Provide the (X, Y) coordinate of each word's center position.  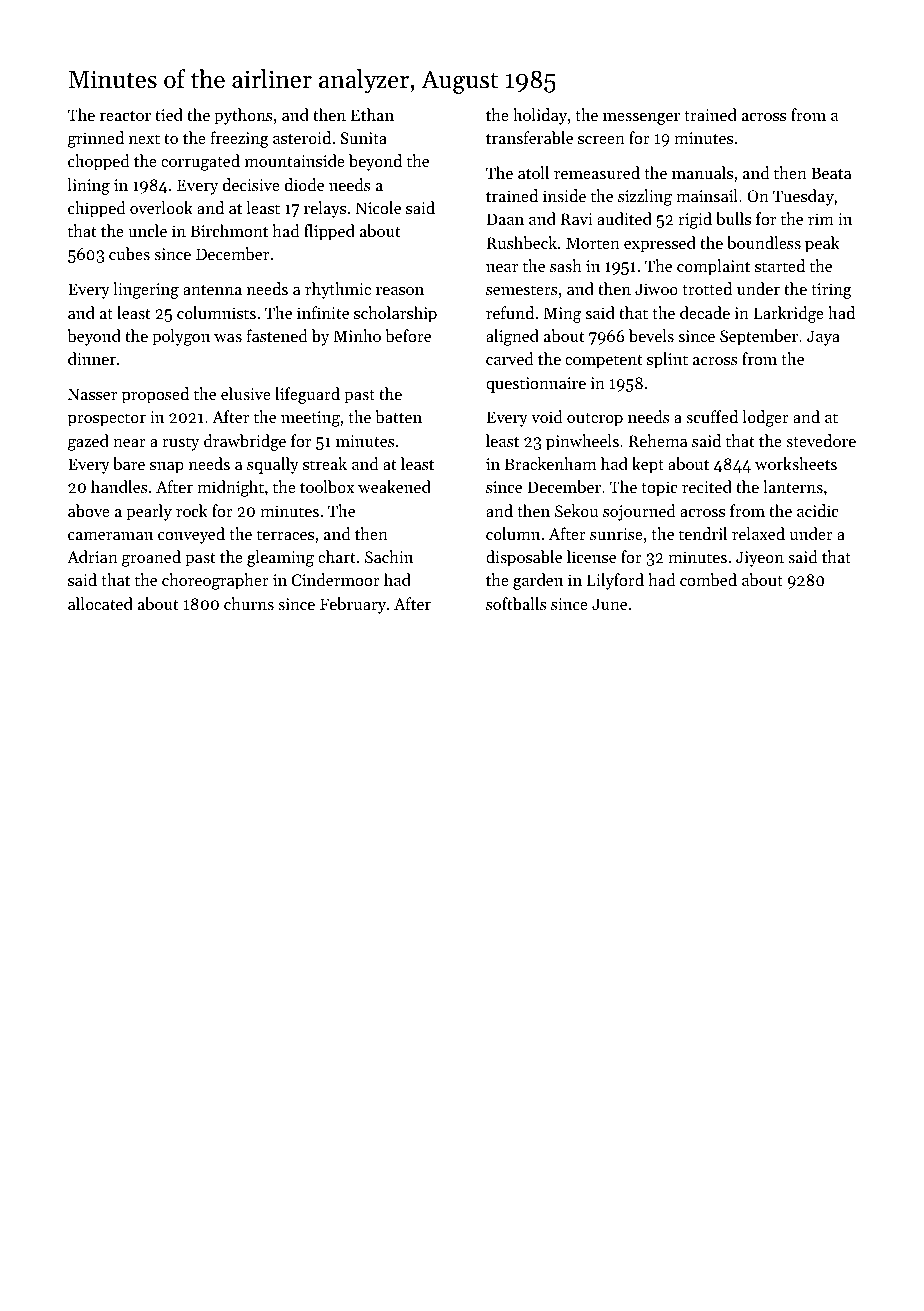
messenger (641, 119)
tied (169, 114)
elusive (246, 393)
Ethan (372, 114)
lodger (766, 418)
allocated (100, 603)
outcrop (595, 420)
